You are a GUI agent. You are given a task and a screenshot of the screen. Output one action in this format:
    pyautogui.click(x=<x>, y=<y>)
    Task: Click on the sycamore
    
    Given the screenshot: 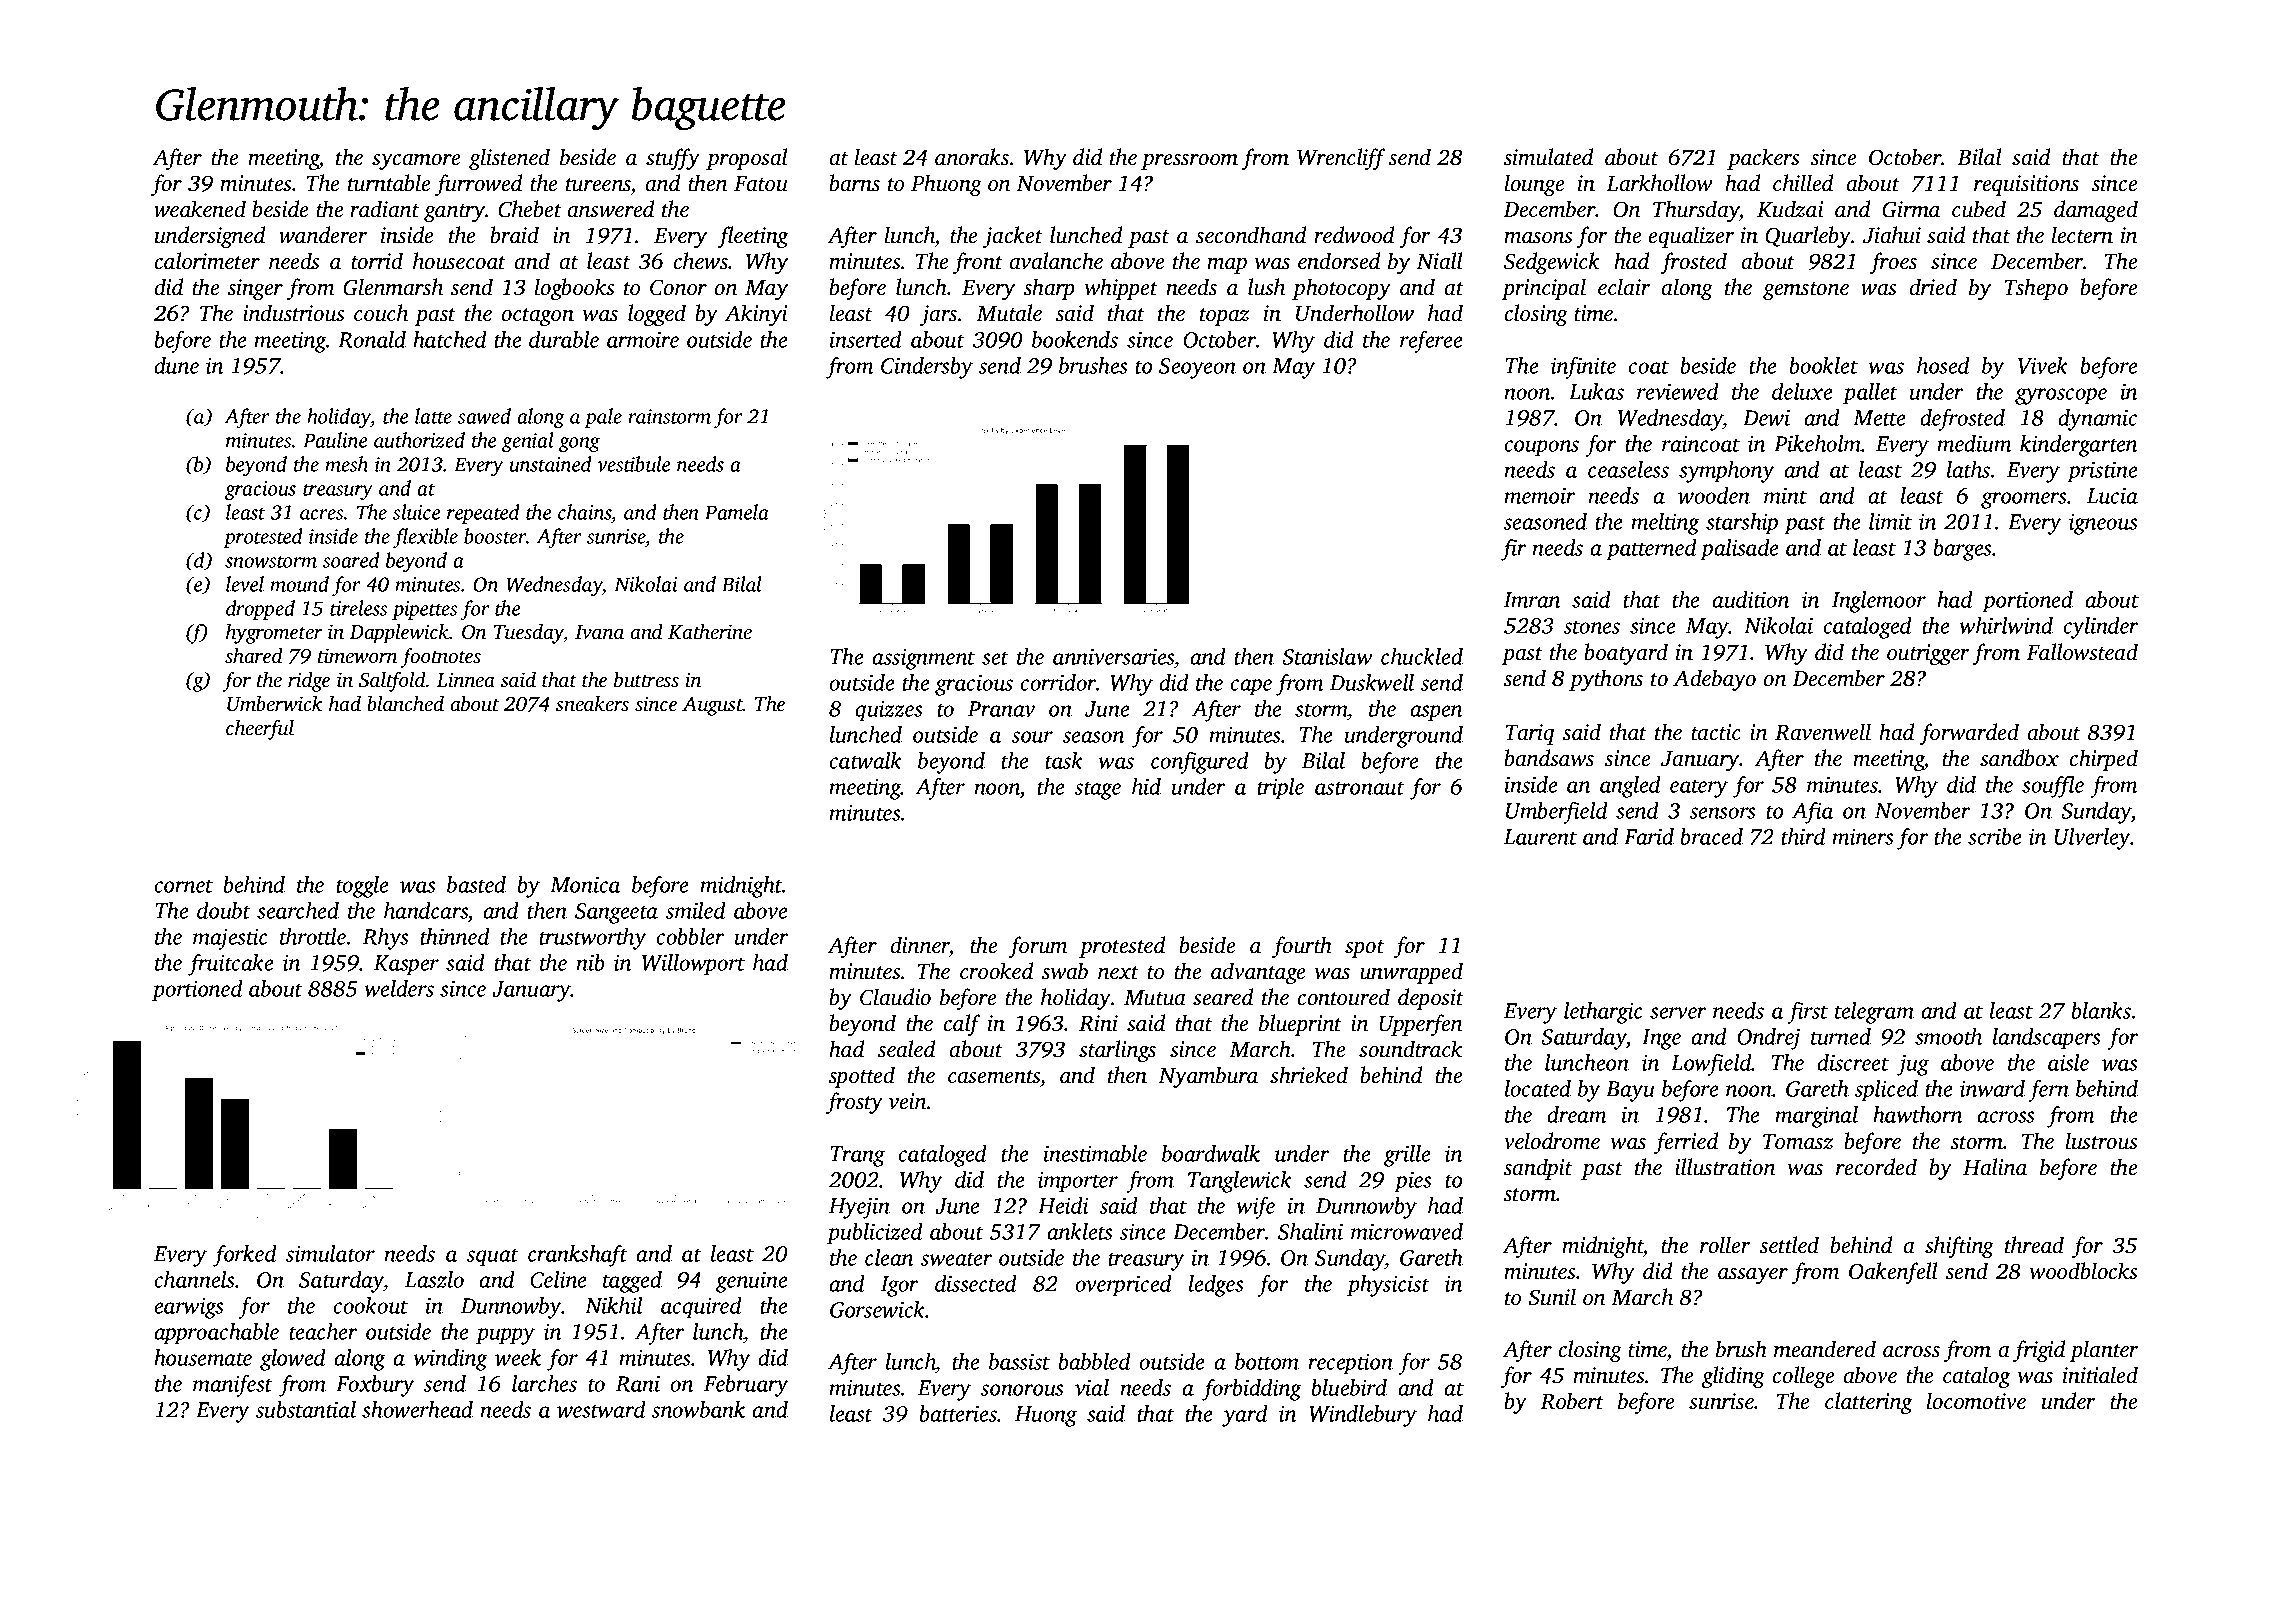 What is the action you would take?
    pyautogui.click(x=416, y=162)
